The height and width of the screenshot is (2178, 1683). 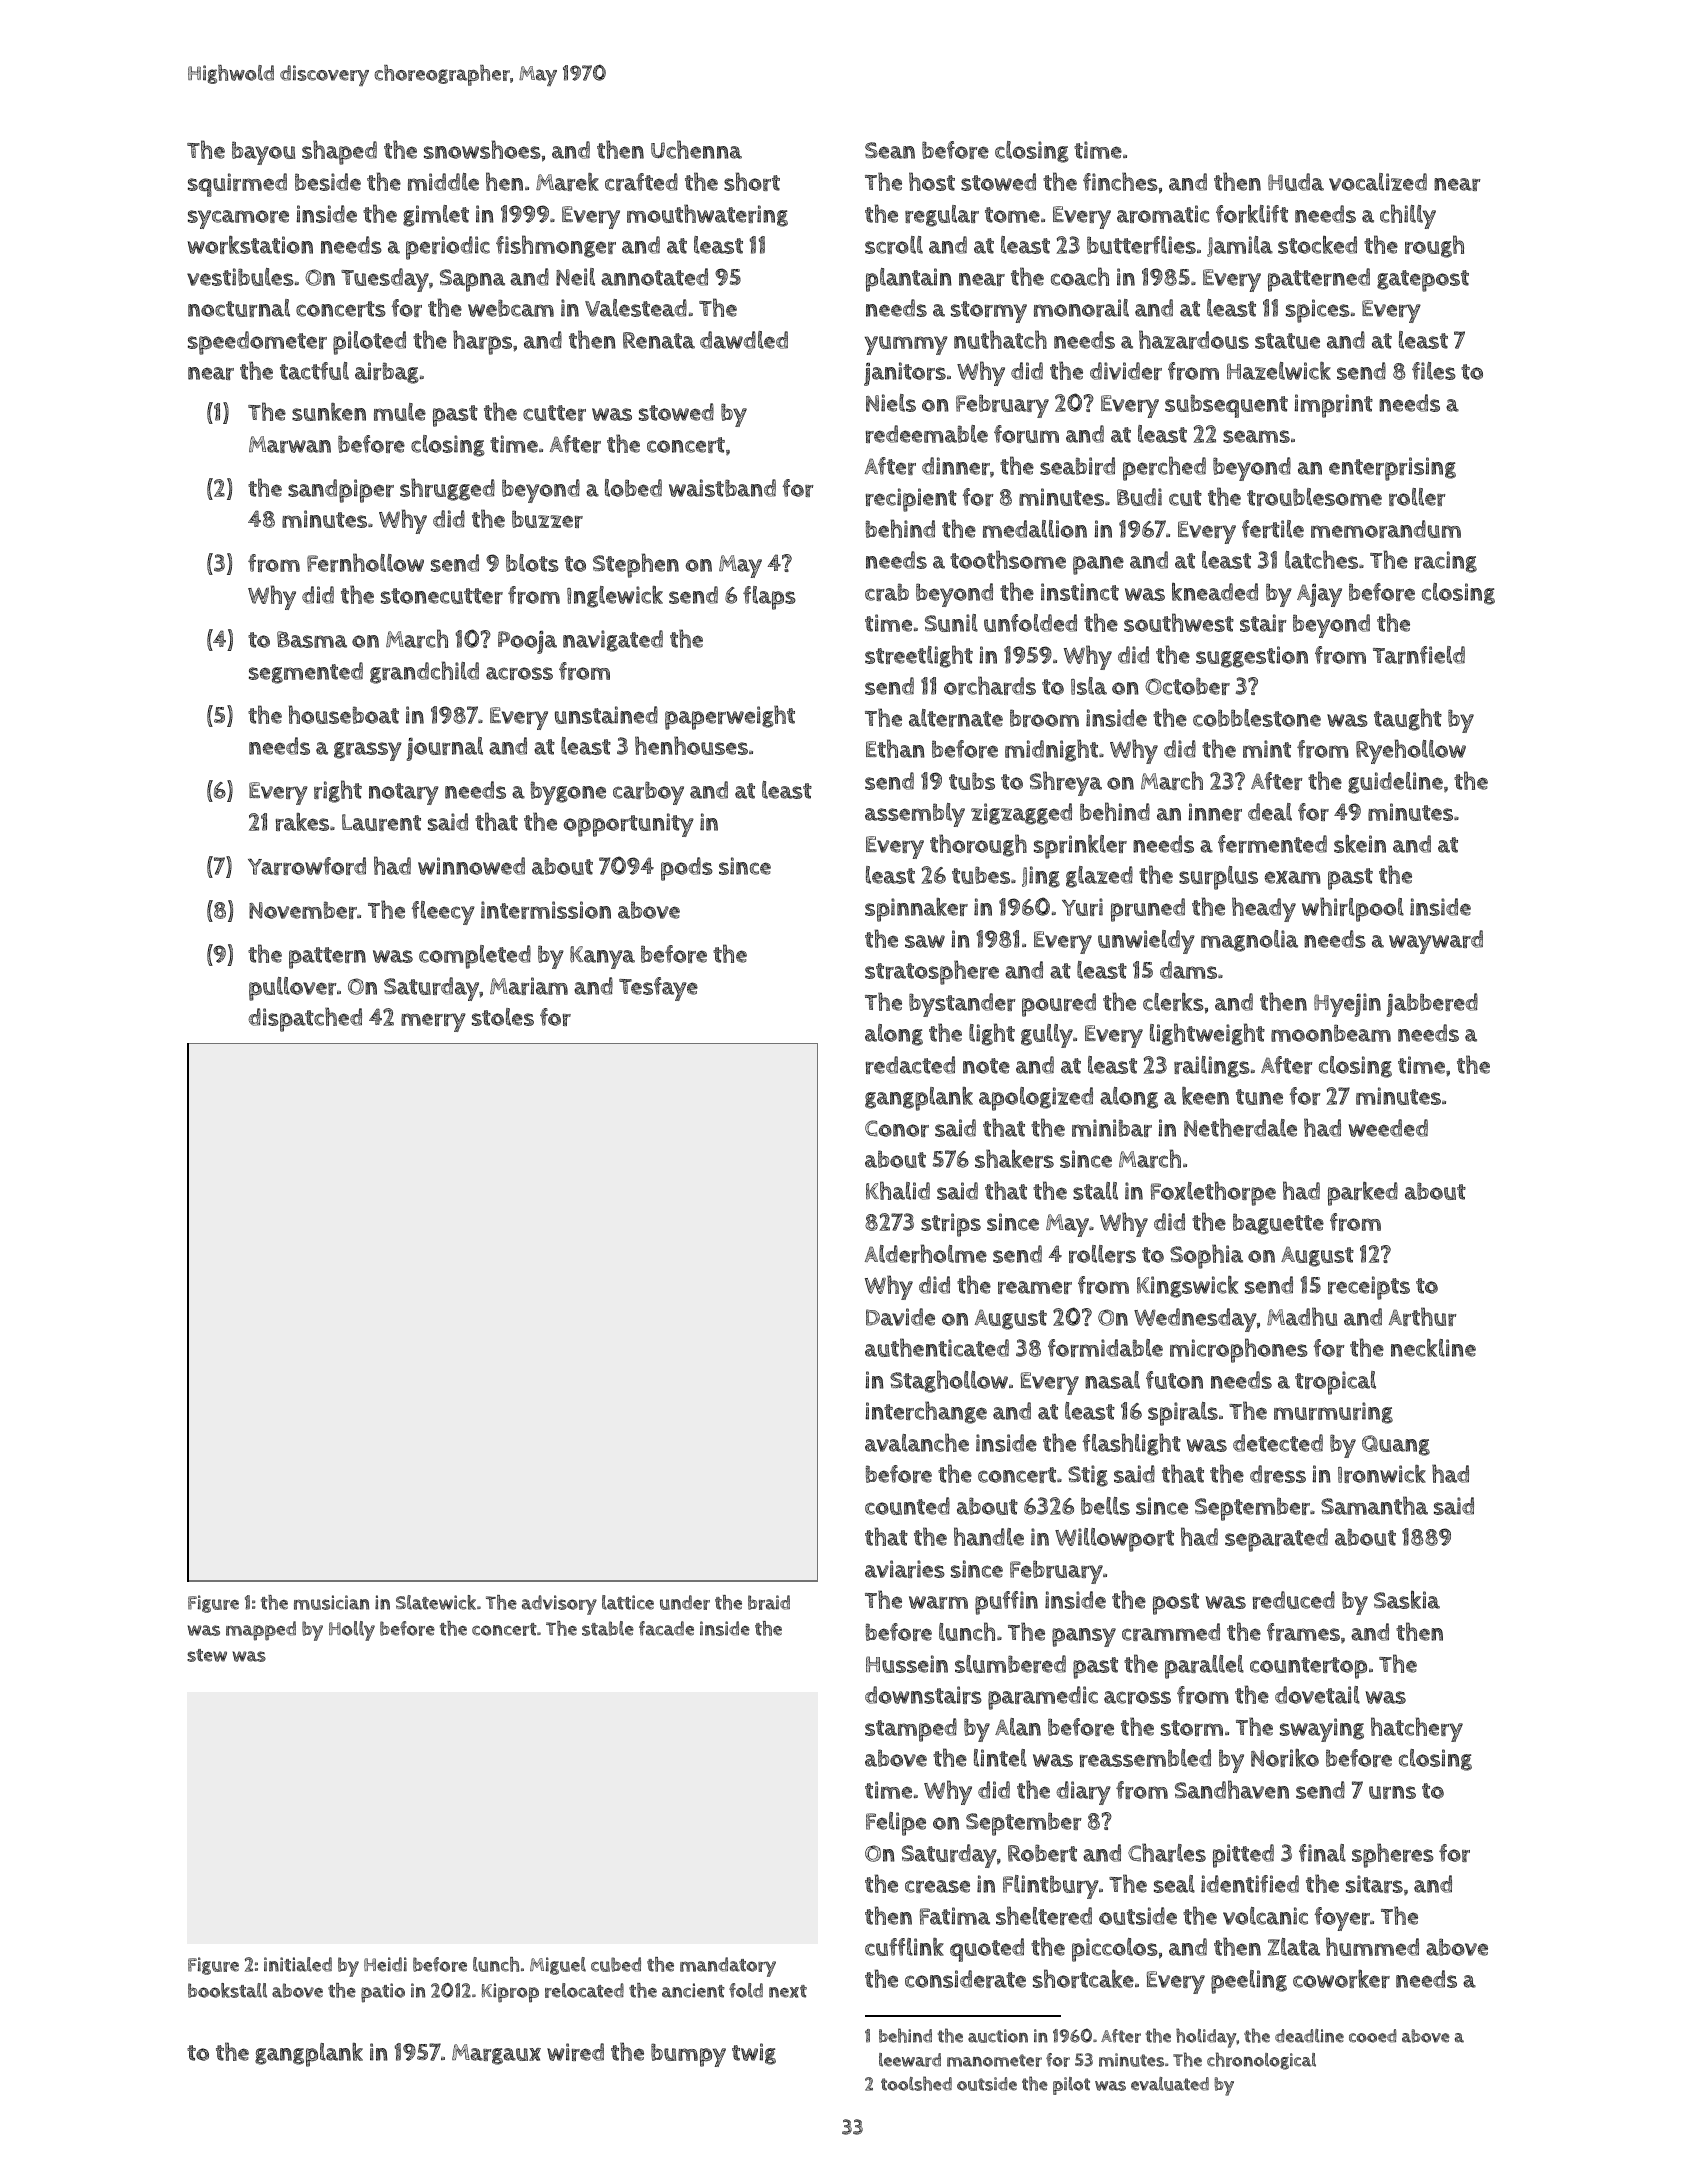 What do you see at coordinates (916, 2083) in the screenshot?
I see `toolshed` at bounding box center [916, 2083].
